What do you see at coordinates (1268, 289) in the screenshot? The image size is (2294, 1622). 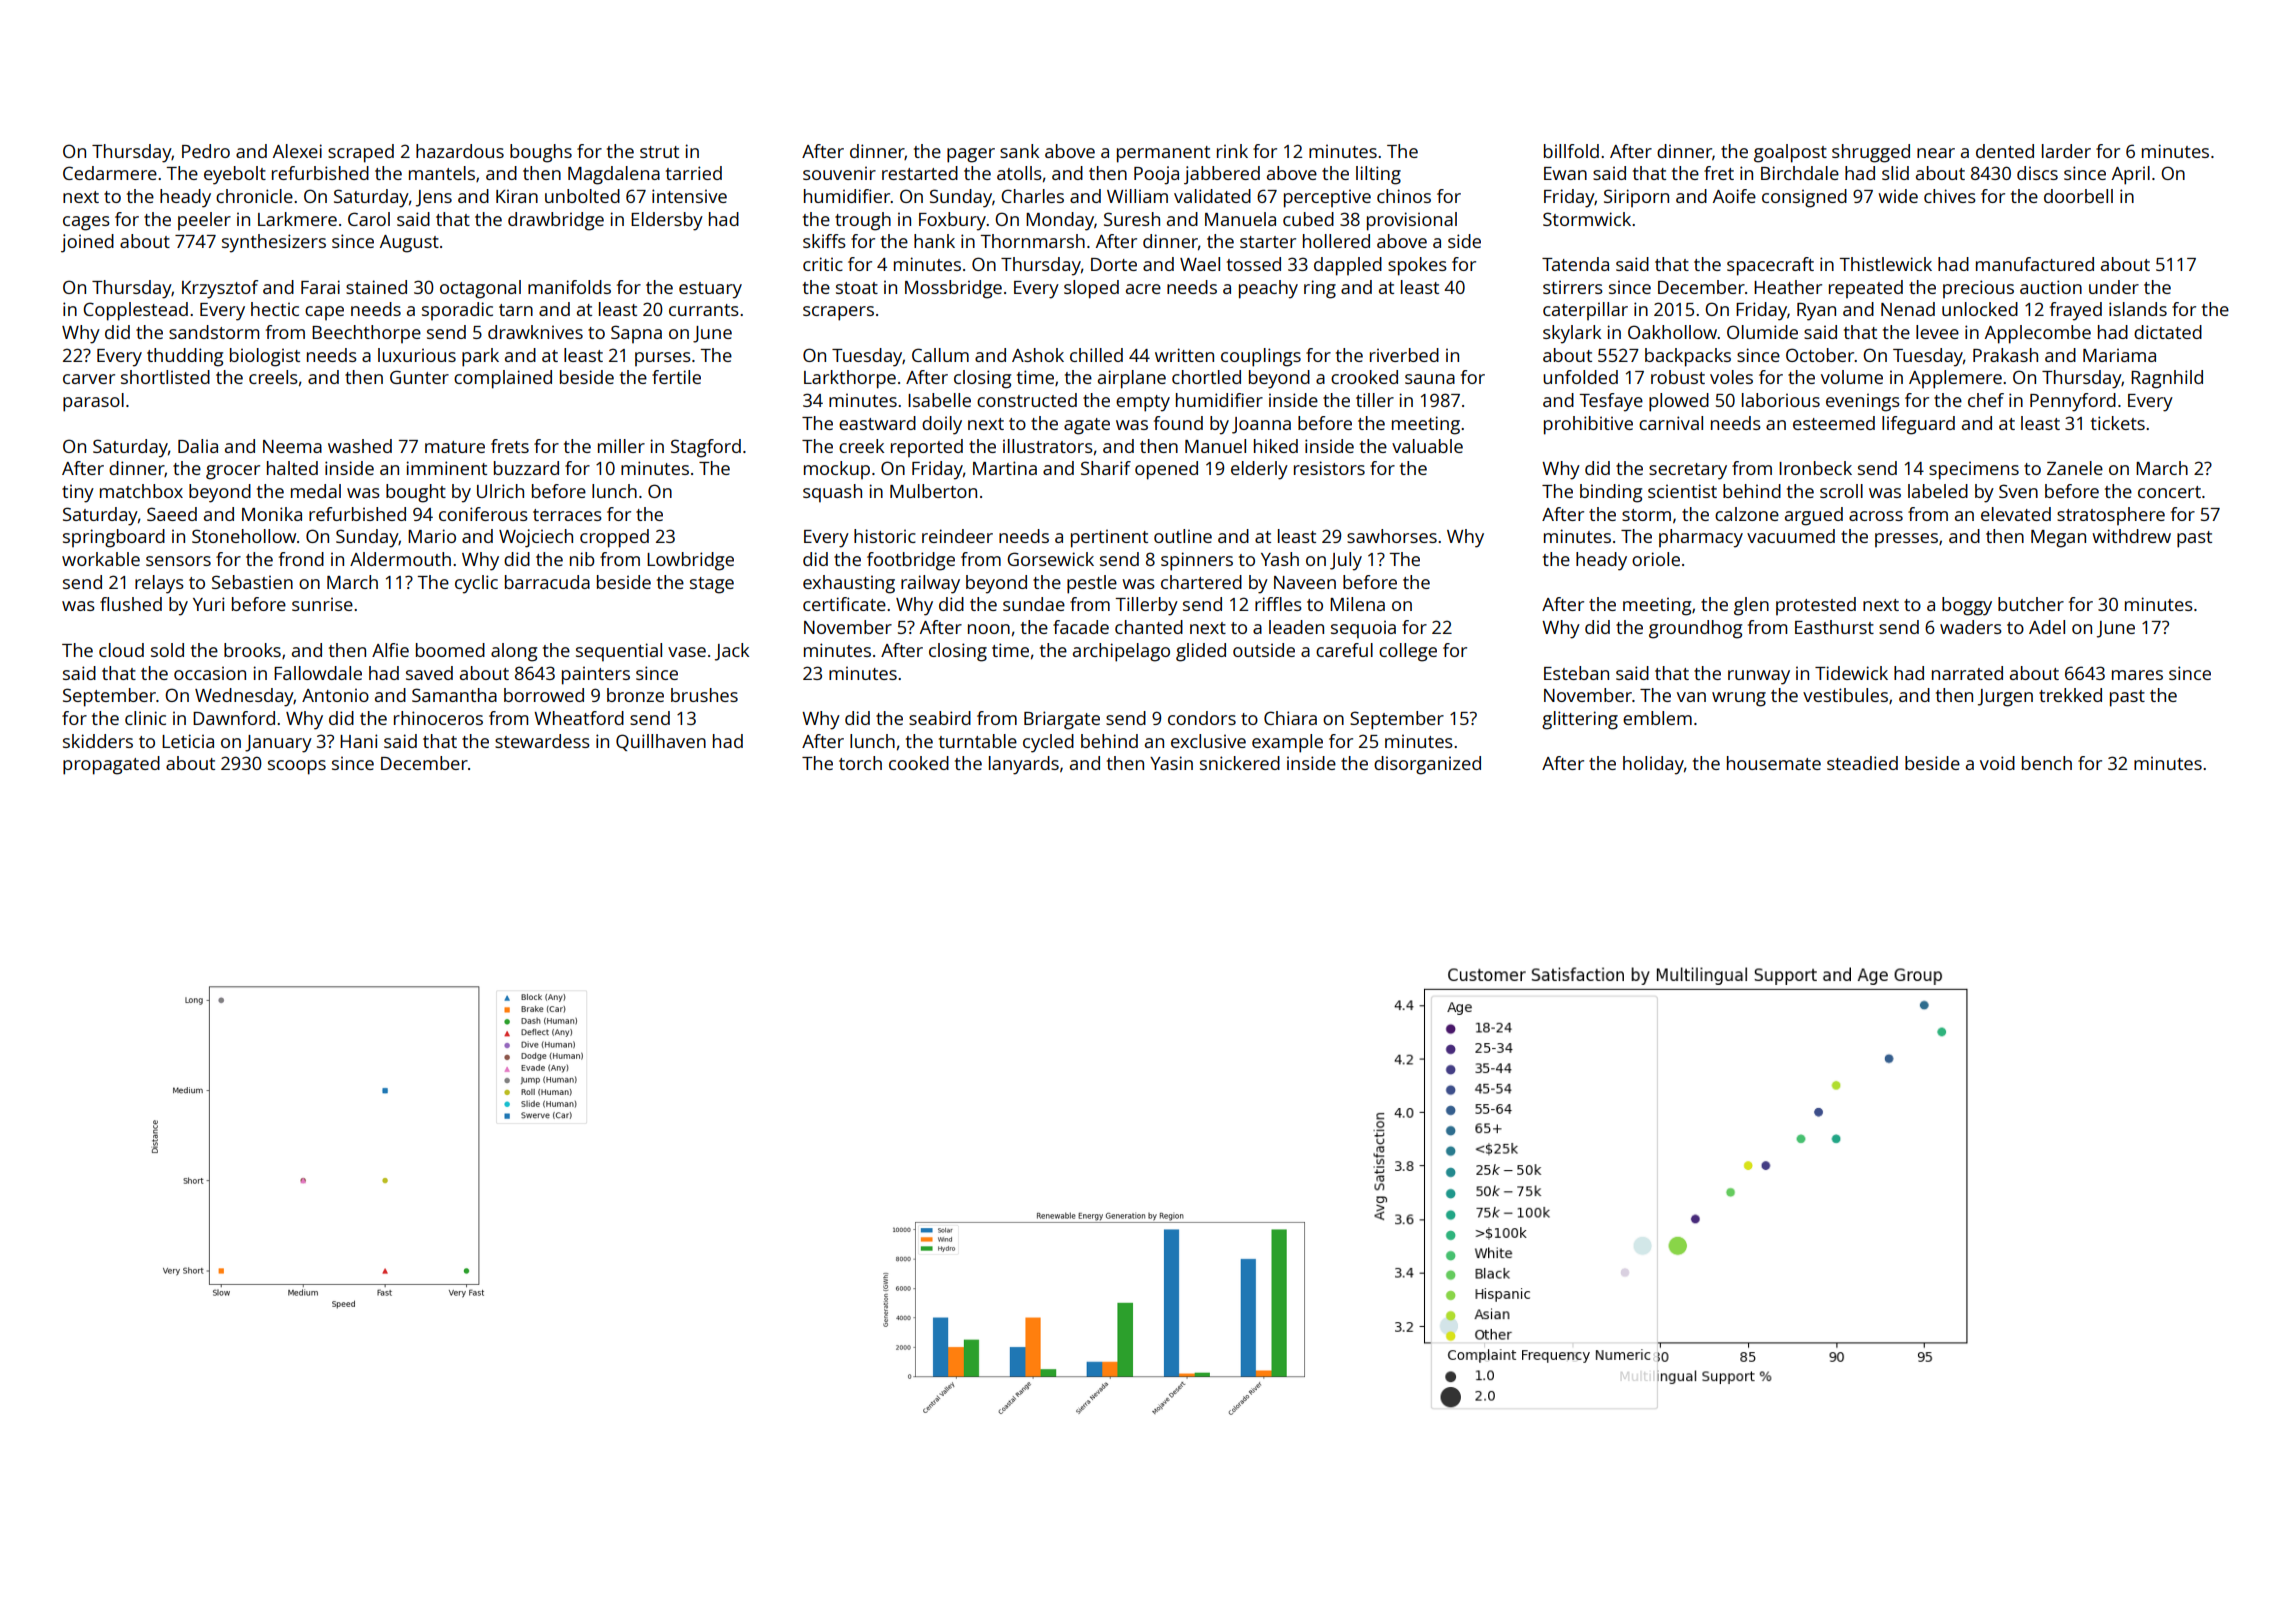 I see `peachy` at bounding box center [1268, 289].
